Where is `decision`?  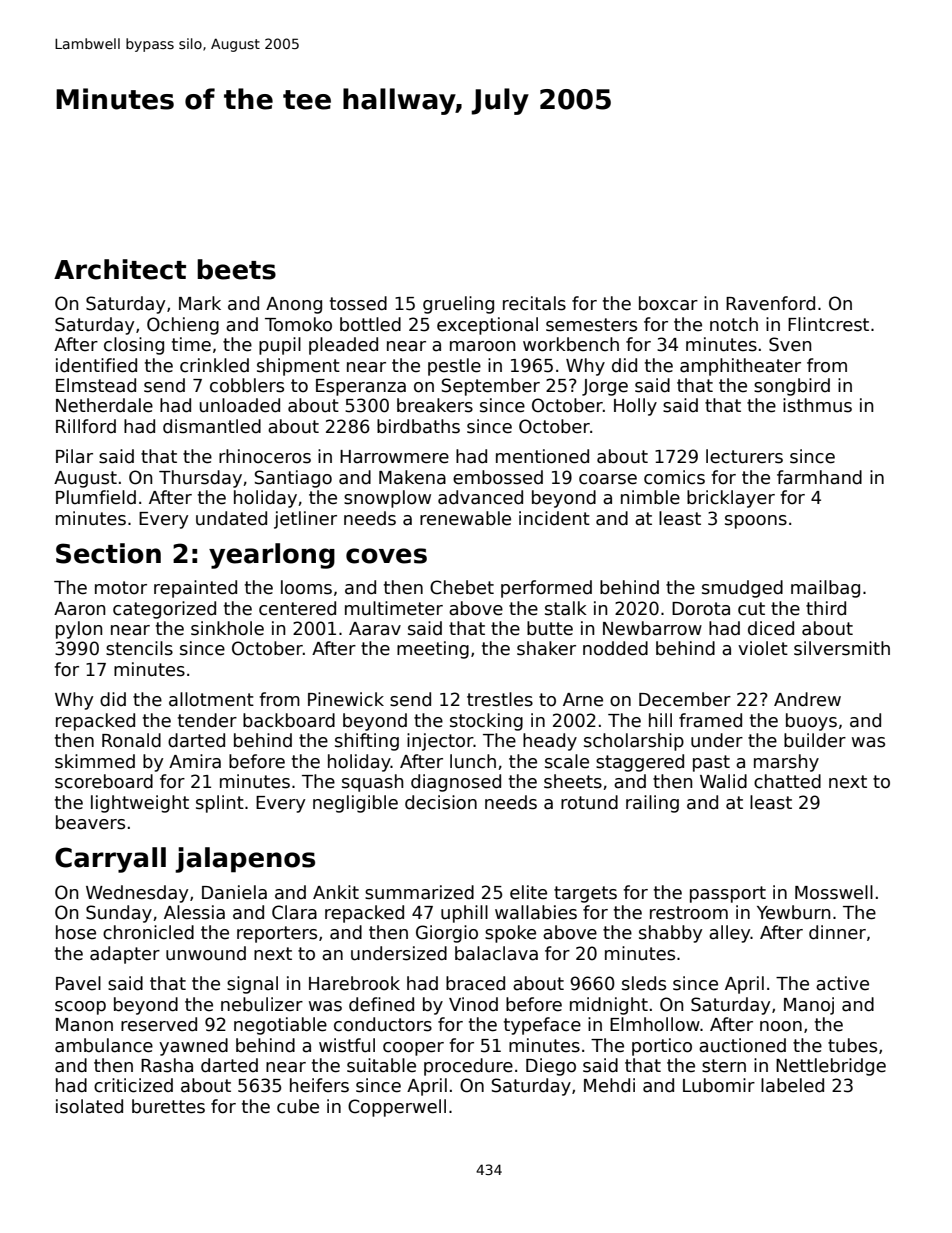
decision is located at coordinates (441, 802).
